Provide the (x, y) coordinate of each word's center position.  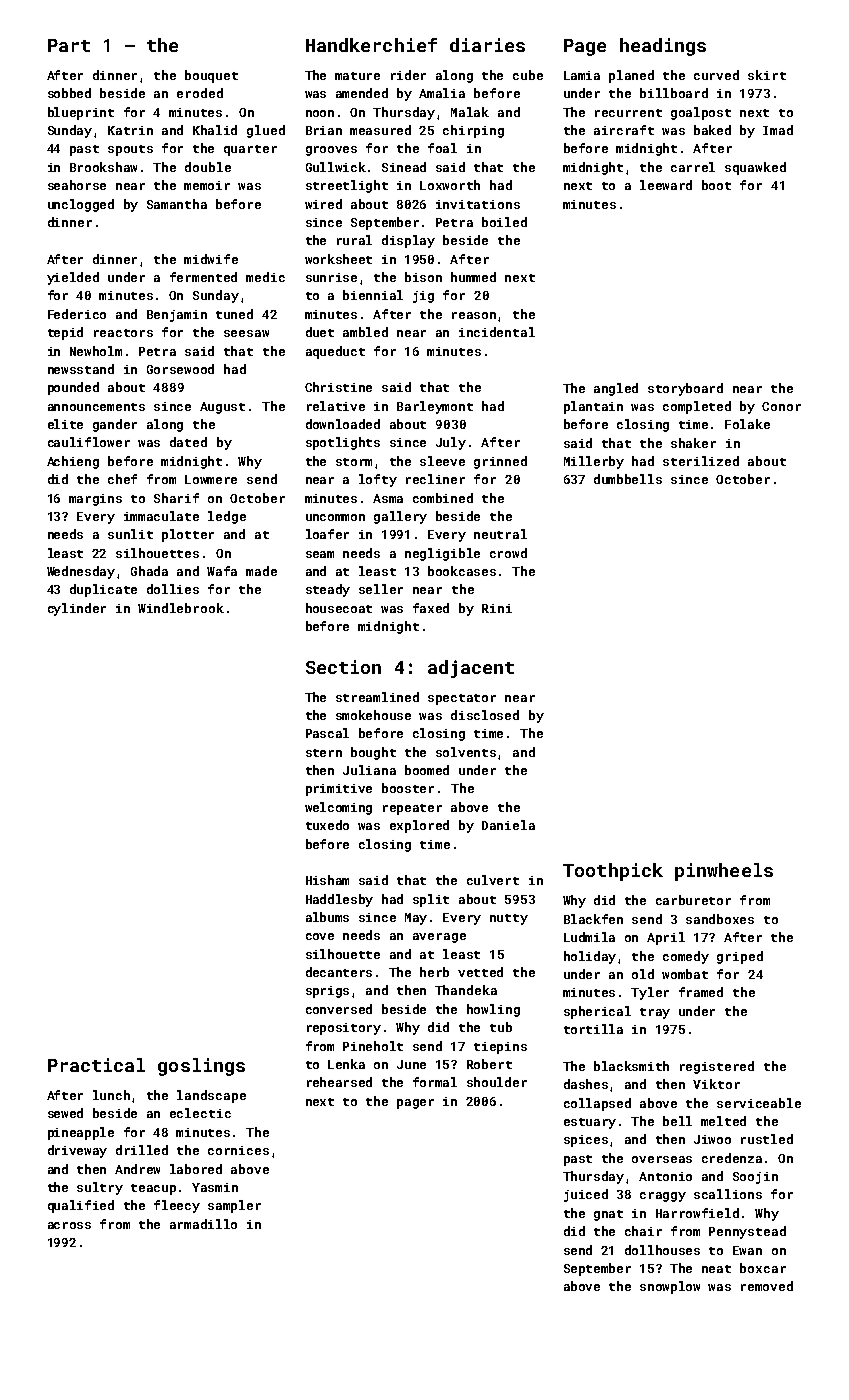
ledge (227, 517)
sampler (234, 1206)
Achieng (73, 462)
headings (663, 47)
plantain (593, 407)
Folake (747, 424)
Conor (781, 406)
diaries (487, 45)
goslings (201, 1067)
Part (69, 45)
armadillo (203, 1224)
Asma (388, 498)
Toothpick (613, 872)
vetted (480, 972)
